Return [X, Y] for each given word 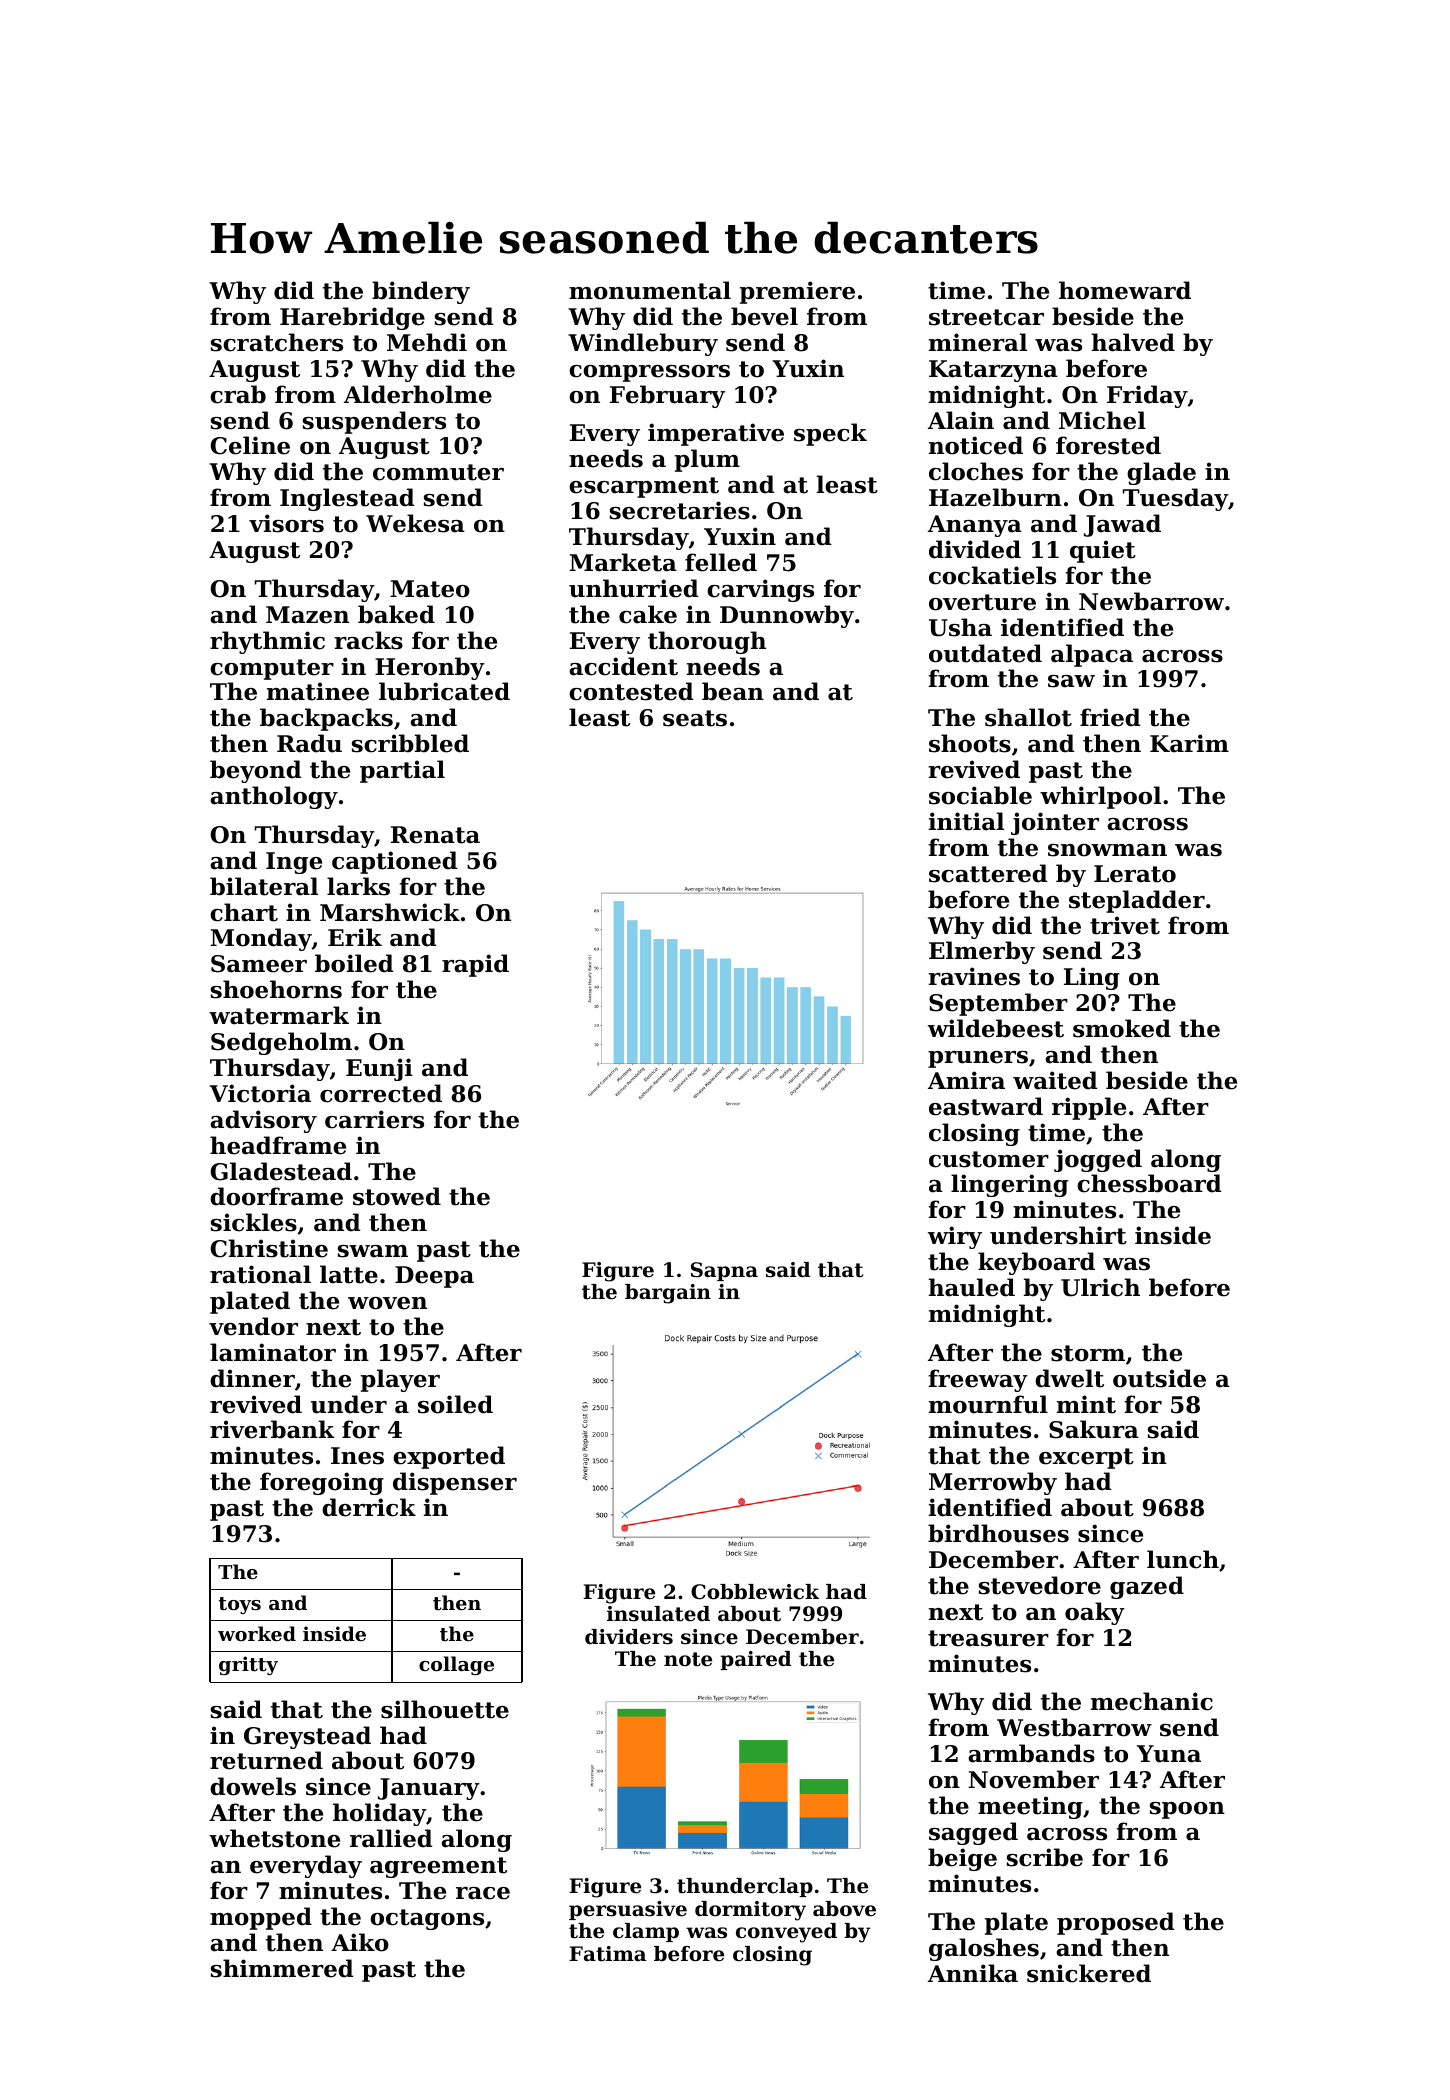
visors [286, 523]
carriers [374, 1119]
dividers [629, 1637]
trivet [1125, 925]
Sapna [724, 1271]
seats [695, 718]
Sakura [1094, 1429]
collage [456, 1665]
